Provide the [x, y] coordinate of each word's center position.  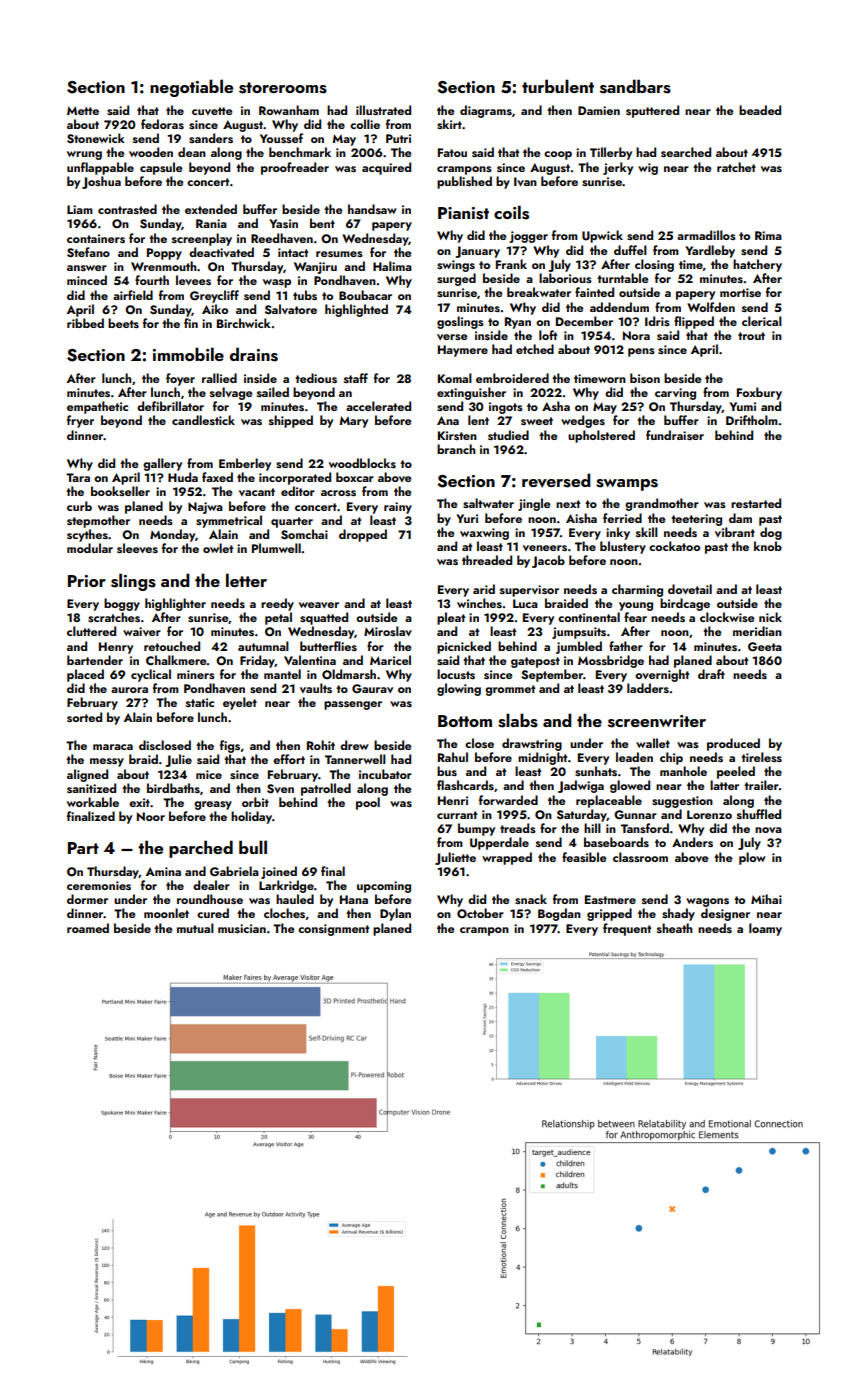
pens [641, 352]
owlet [218, 548]
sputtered [652, 111]
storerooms [283, 88]
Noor [151, 816]
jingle [534, 504]
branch [456, 449]
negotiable [191, 88]
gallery [162, 464]
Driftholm [752, 420]
